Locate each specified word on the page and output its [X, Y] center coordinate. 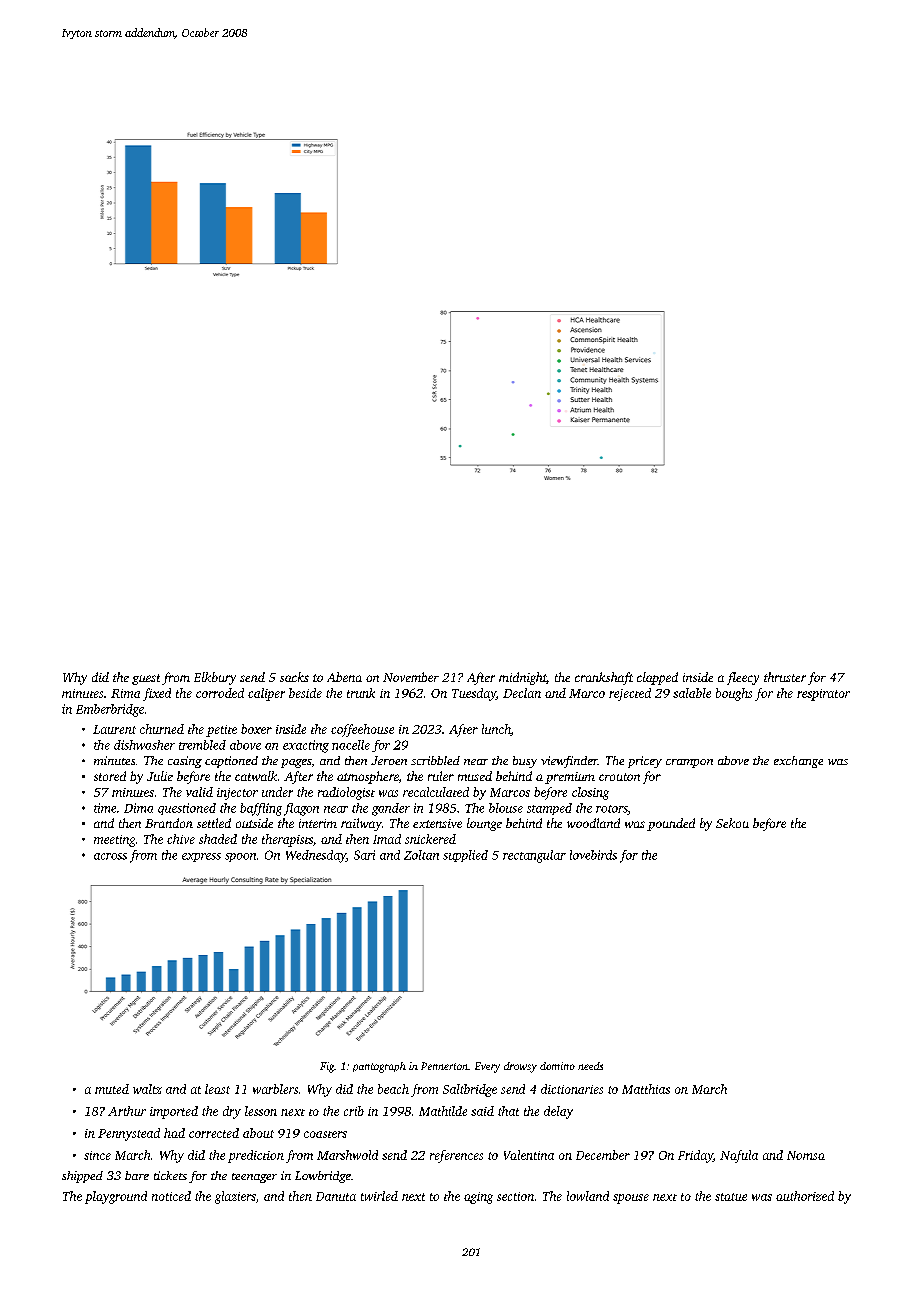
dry [232, 1112]
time [105, 808]
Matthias [646, 1089]
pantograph [379, 1067]
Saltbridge [470, 1090]
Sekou [732, 823]
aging [478, 1198]
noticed [171, 1196]
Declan [522, 693]
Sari [364, 855]
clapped [657, 678]
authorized [805, 1196]
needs [590, 1066]
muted [112, 1089]
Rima [125, 693]
